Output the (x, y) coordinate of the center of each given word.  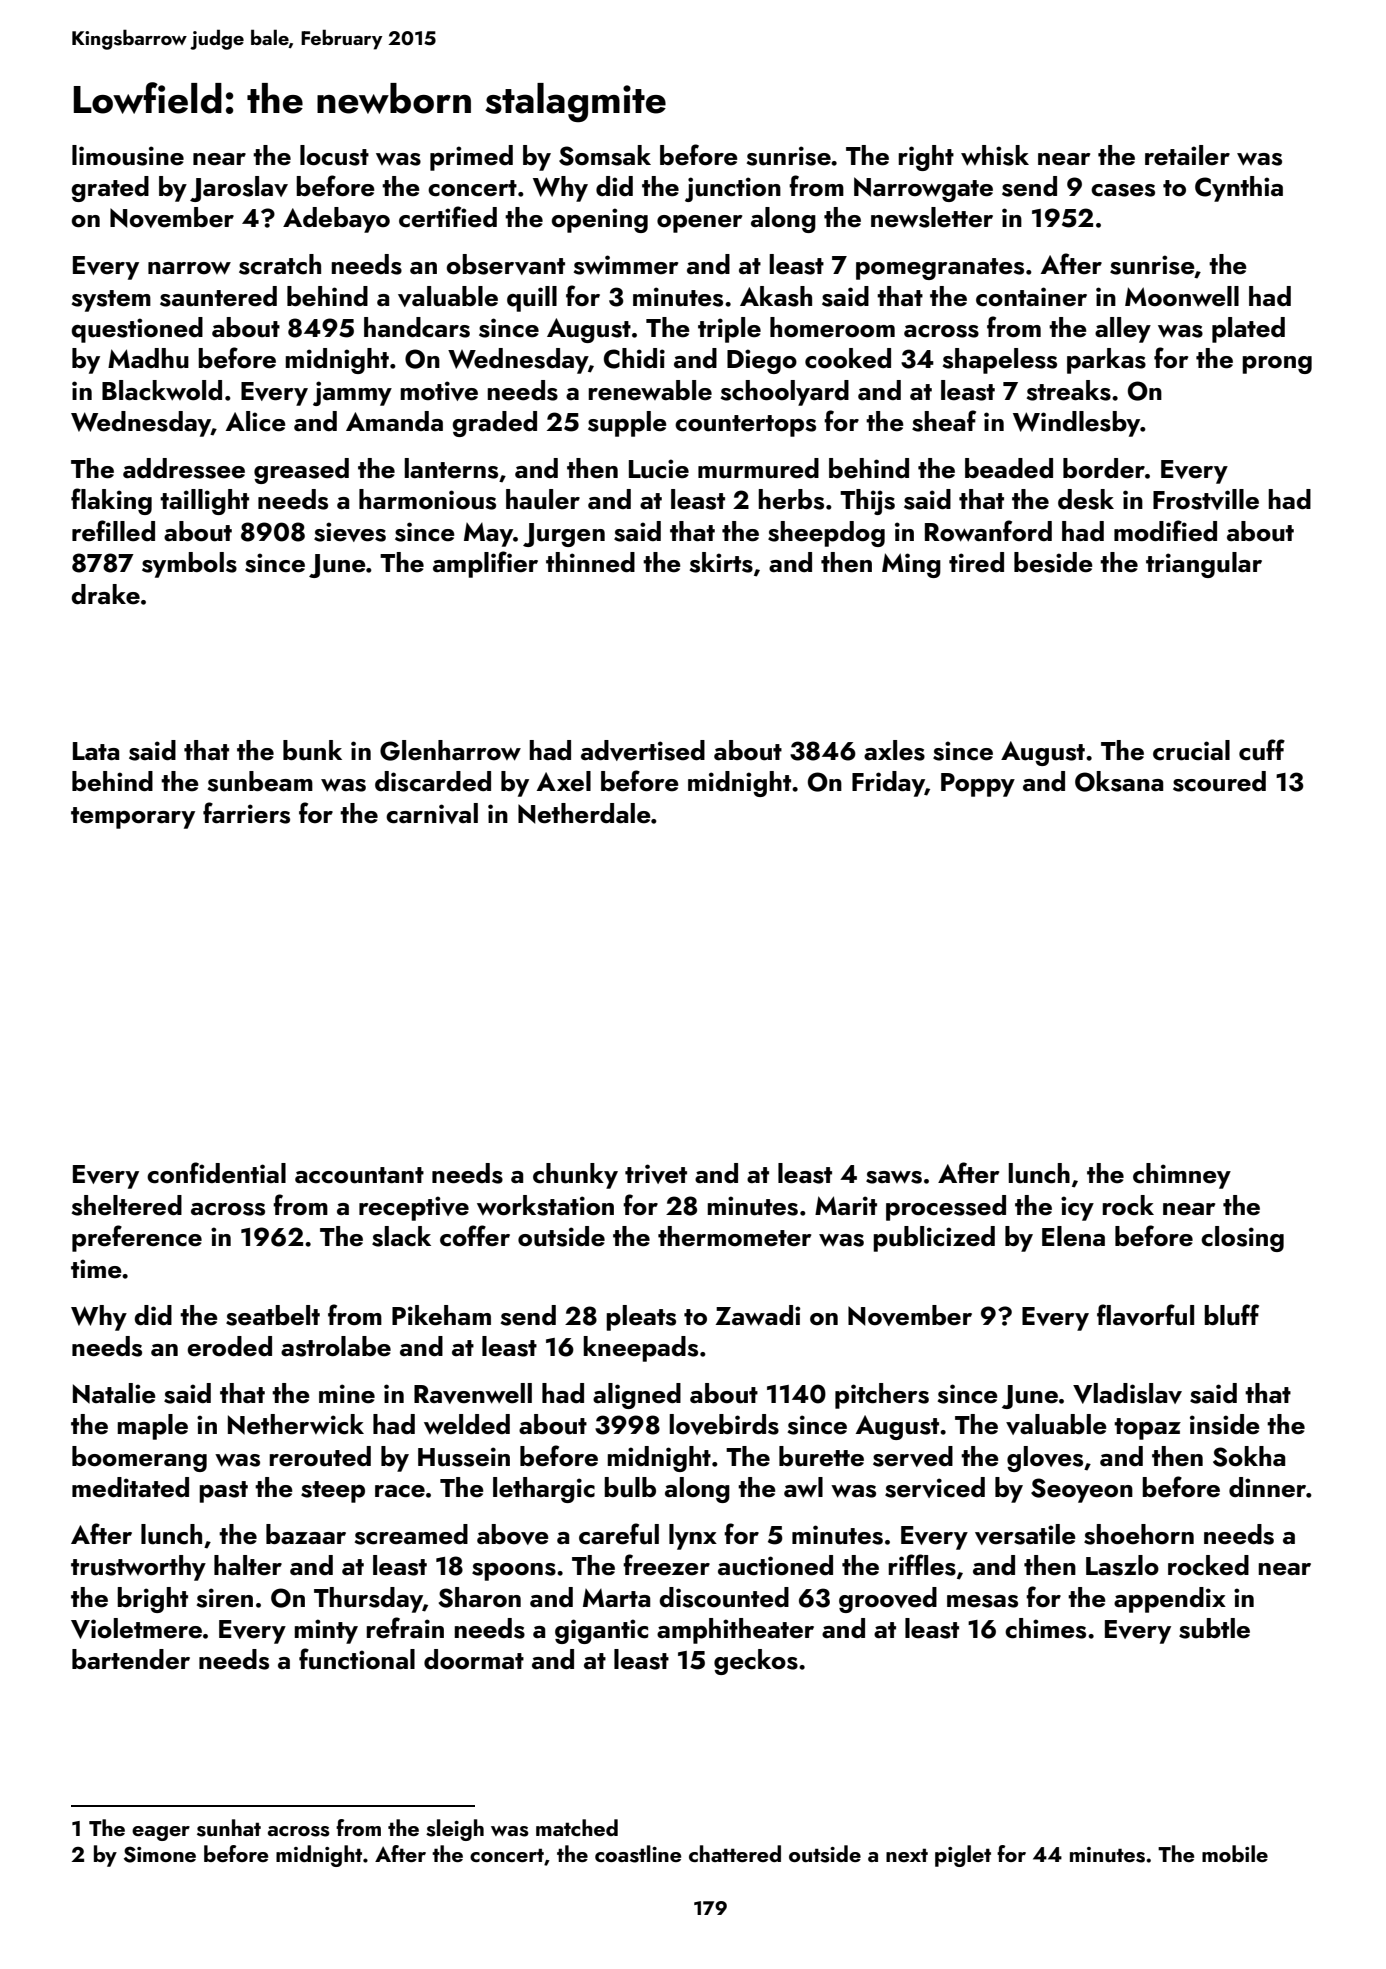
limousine (128, 155)
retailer (1187, 155)
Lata (96, 751)
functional (357, 1659)
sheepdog (826, 534)
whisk (995, 155)
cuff (1262, 750)
